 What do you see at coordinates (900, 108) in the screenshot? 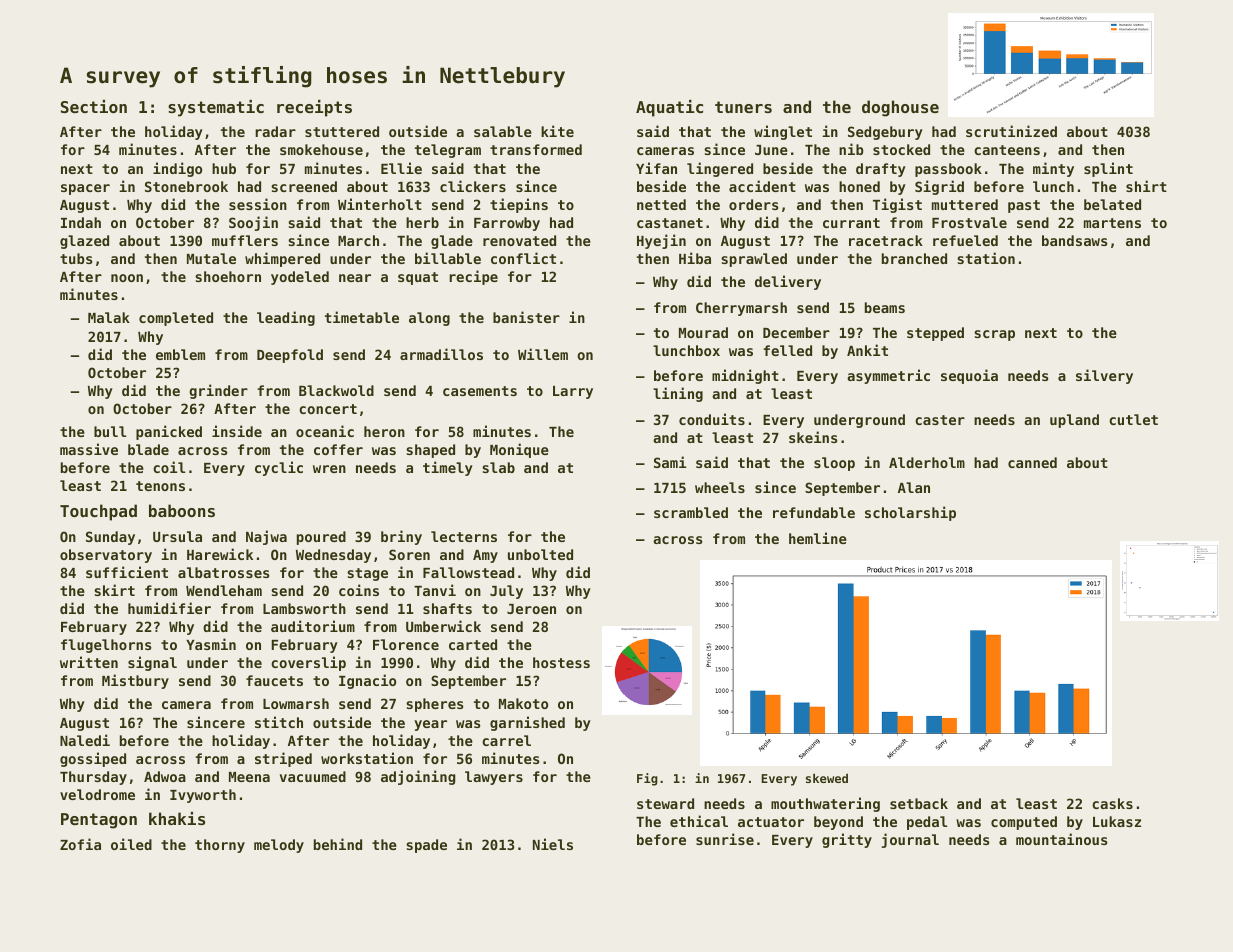
I see `doghouse` at bounding box center [900, 108].
